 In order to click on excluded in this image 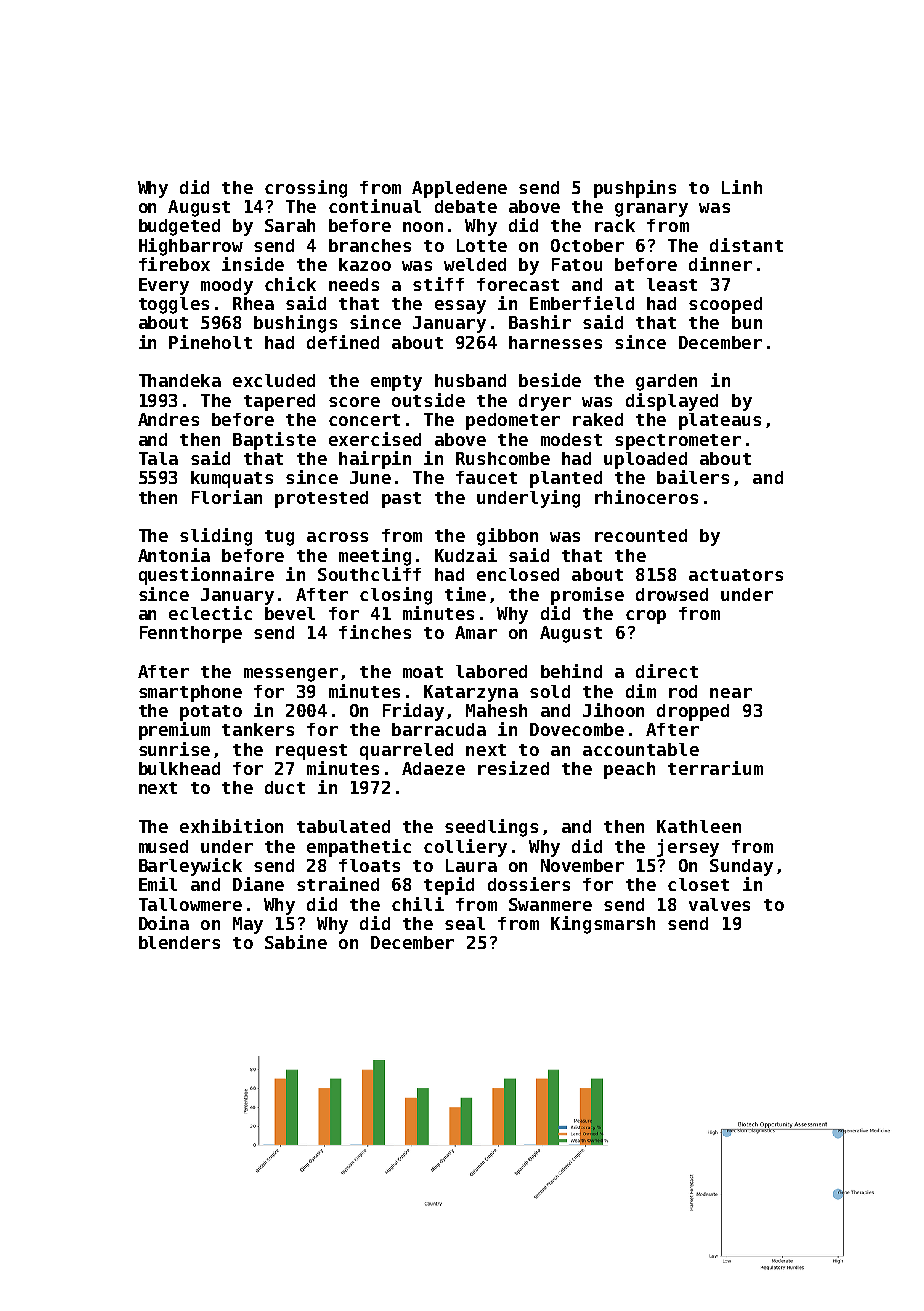, I will do `click(274, 380)`.
